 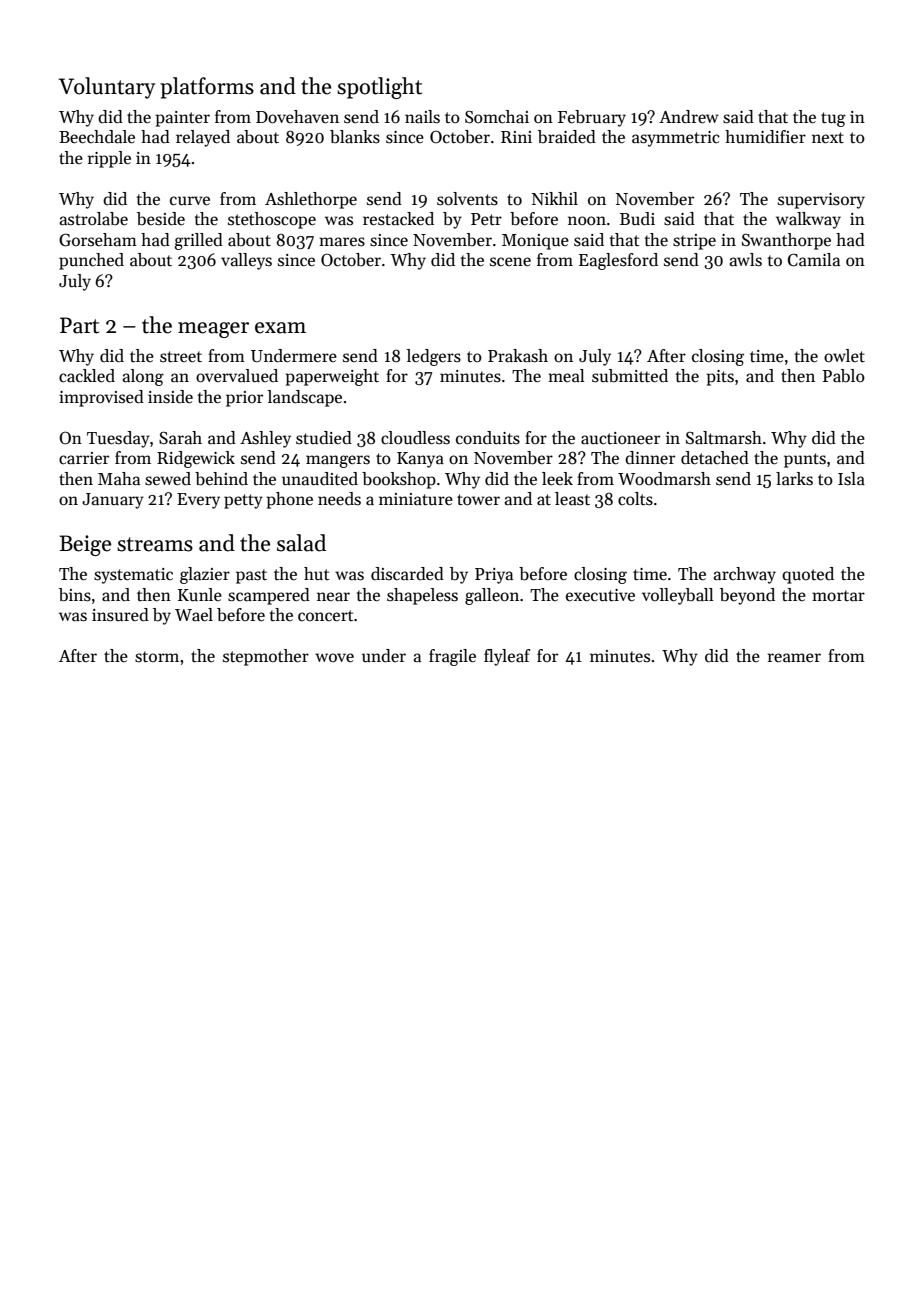 I want to click on Voluntary, so click(x=106, y=88).
